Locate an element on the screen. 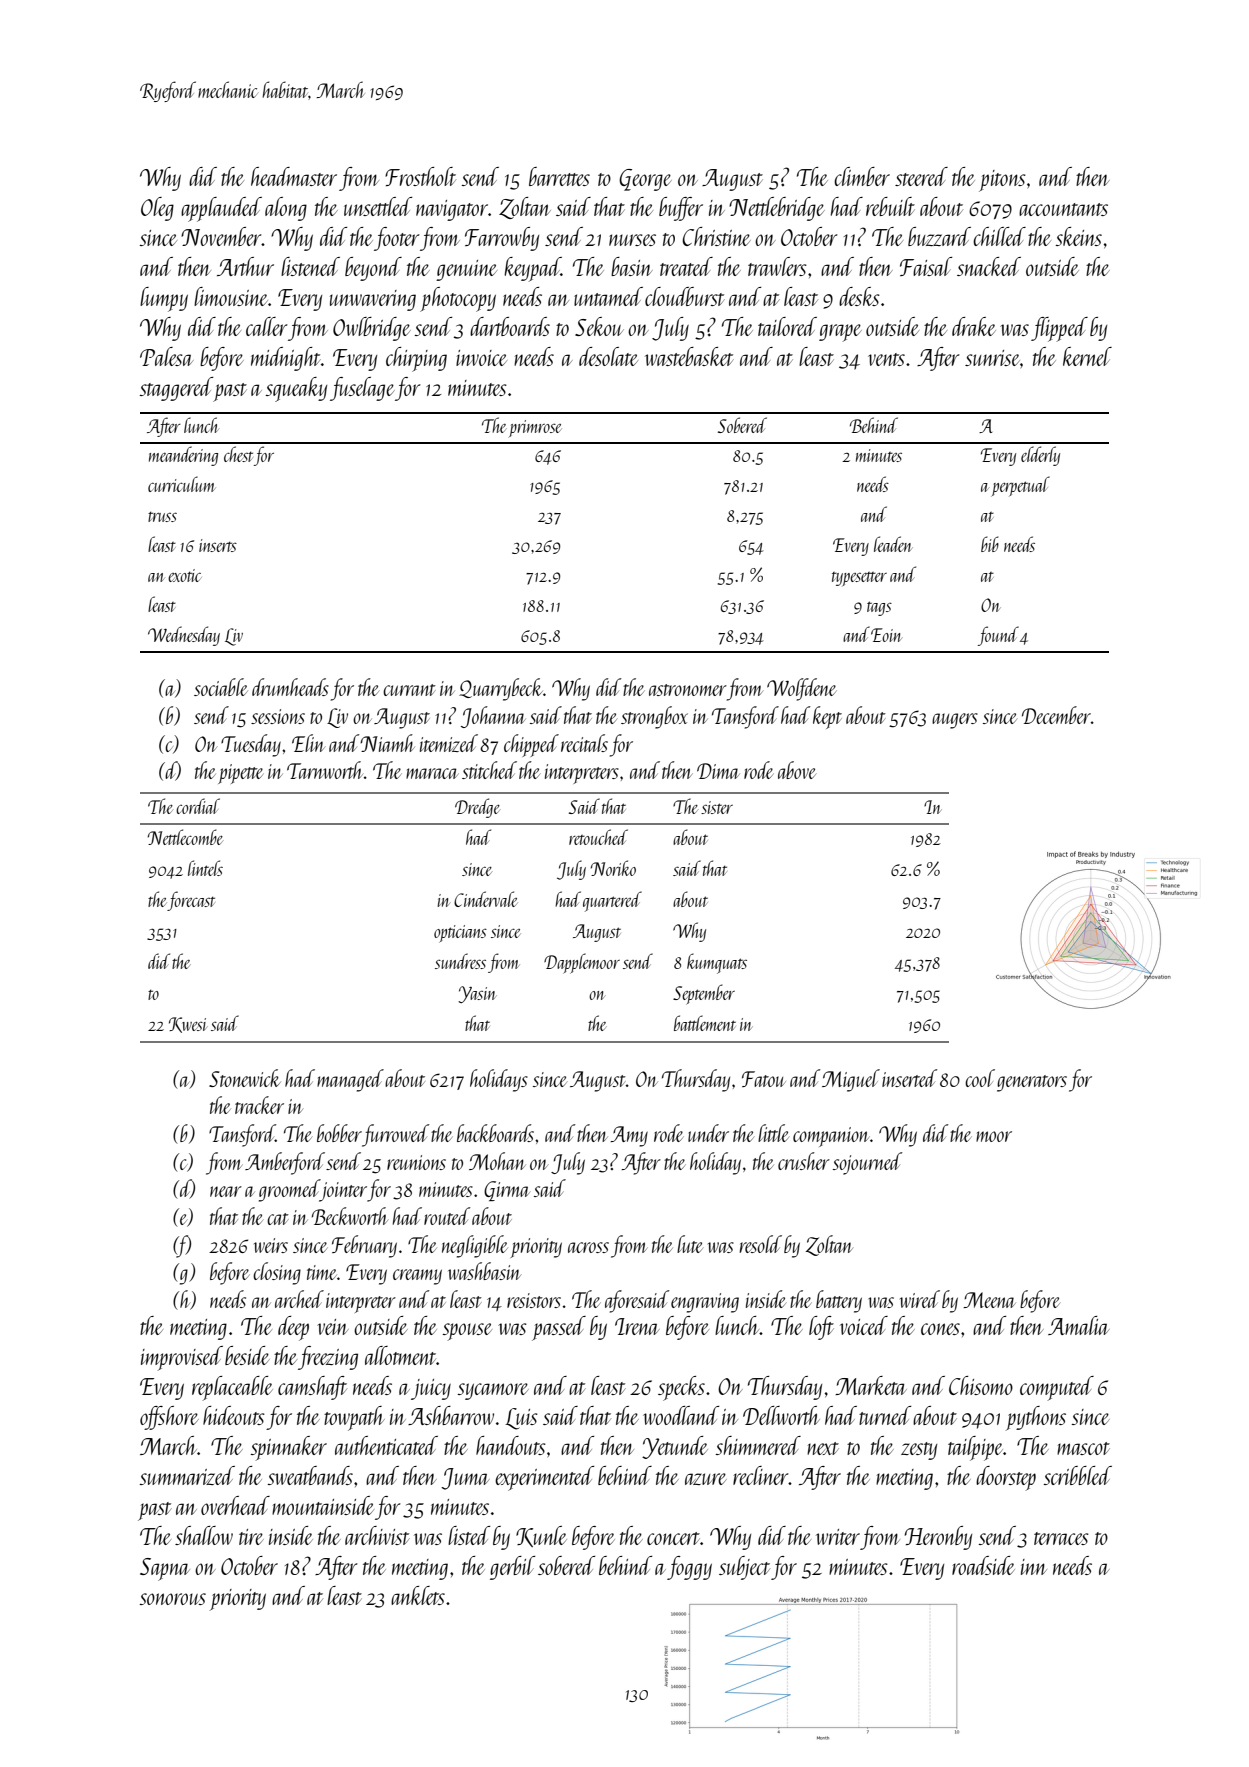 This screenshot has width=1249, height=1767. bobber is located at coordinates (339, 1133).
